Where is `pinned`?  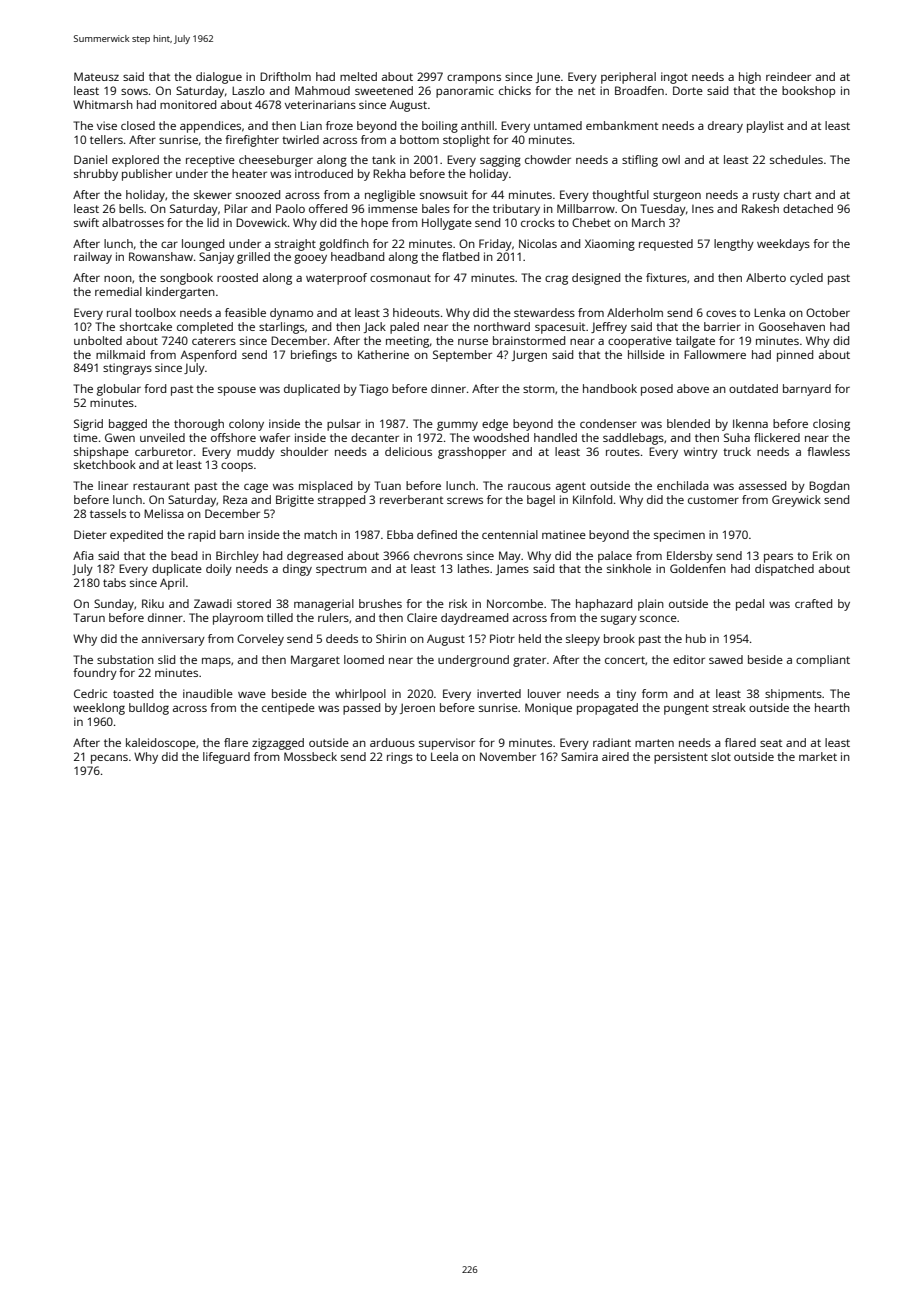
pinned is located at coordinates (795, 356).
